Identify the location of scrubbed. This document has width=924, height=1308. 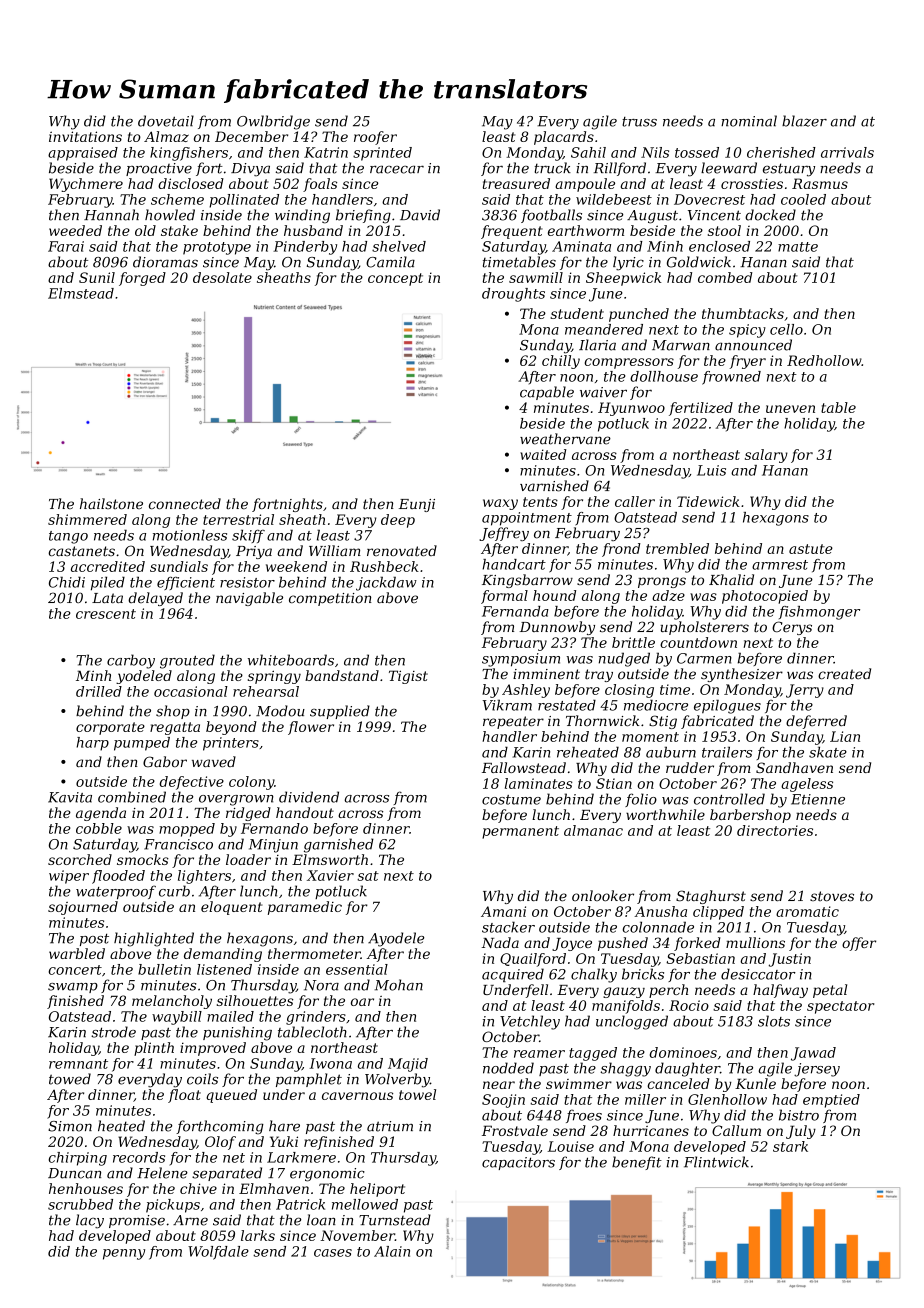
(80, 1204).
